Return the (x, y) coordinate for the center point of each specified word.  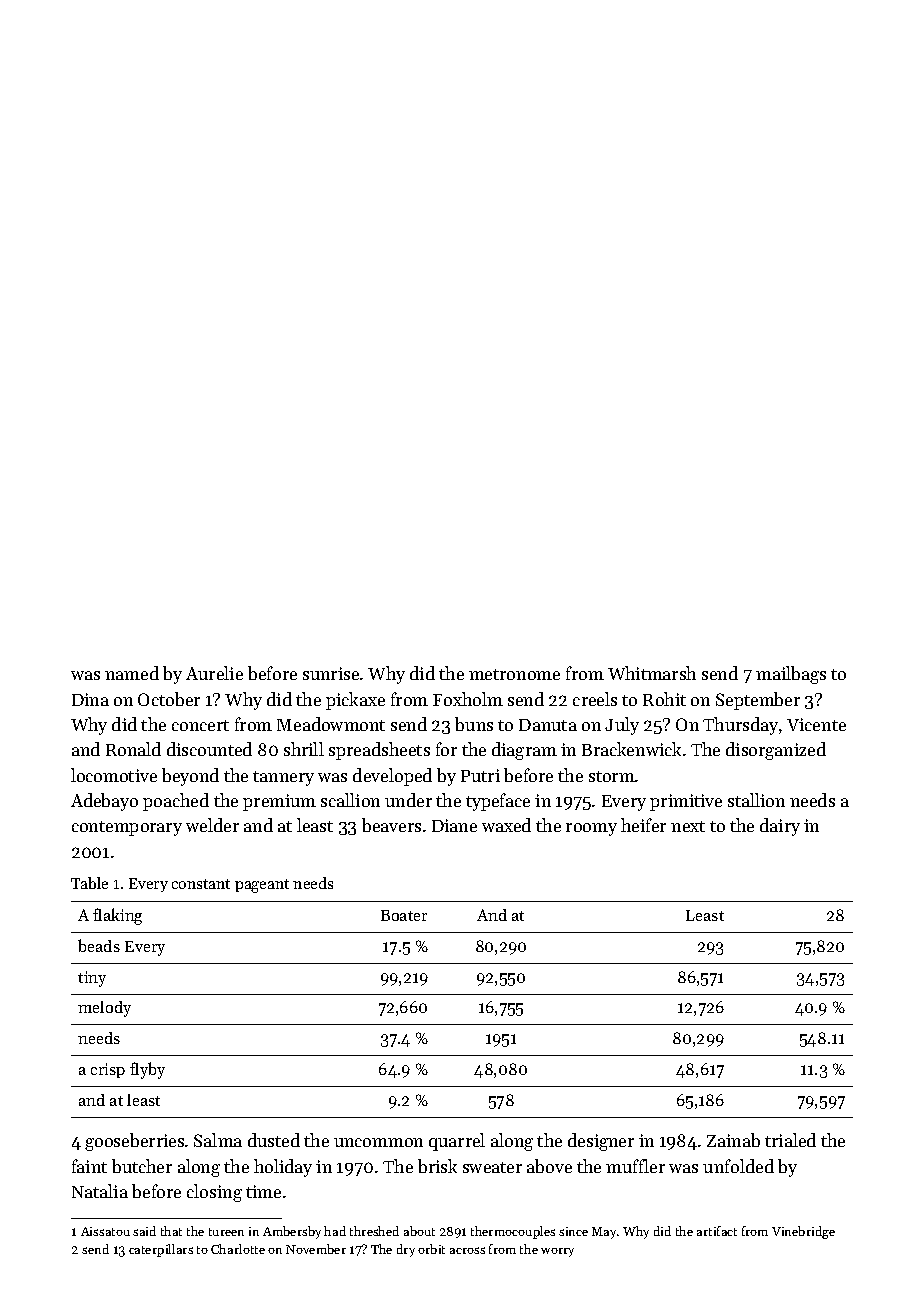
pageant (262, 886)
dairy (780, 827)
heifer (643, 825)
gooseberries (134, 1142)
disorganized (776, 751)
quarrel (457, 1142)
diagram (524, 751)
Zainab (733, 1140)
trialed (790, 1140)
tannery (283, 778)
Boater (404, 915)
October (169, 699)
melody (104, 1009)
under (408, 800)
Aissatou (105, 1231)
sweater (492, 1167)
